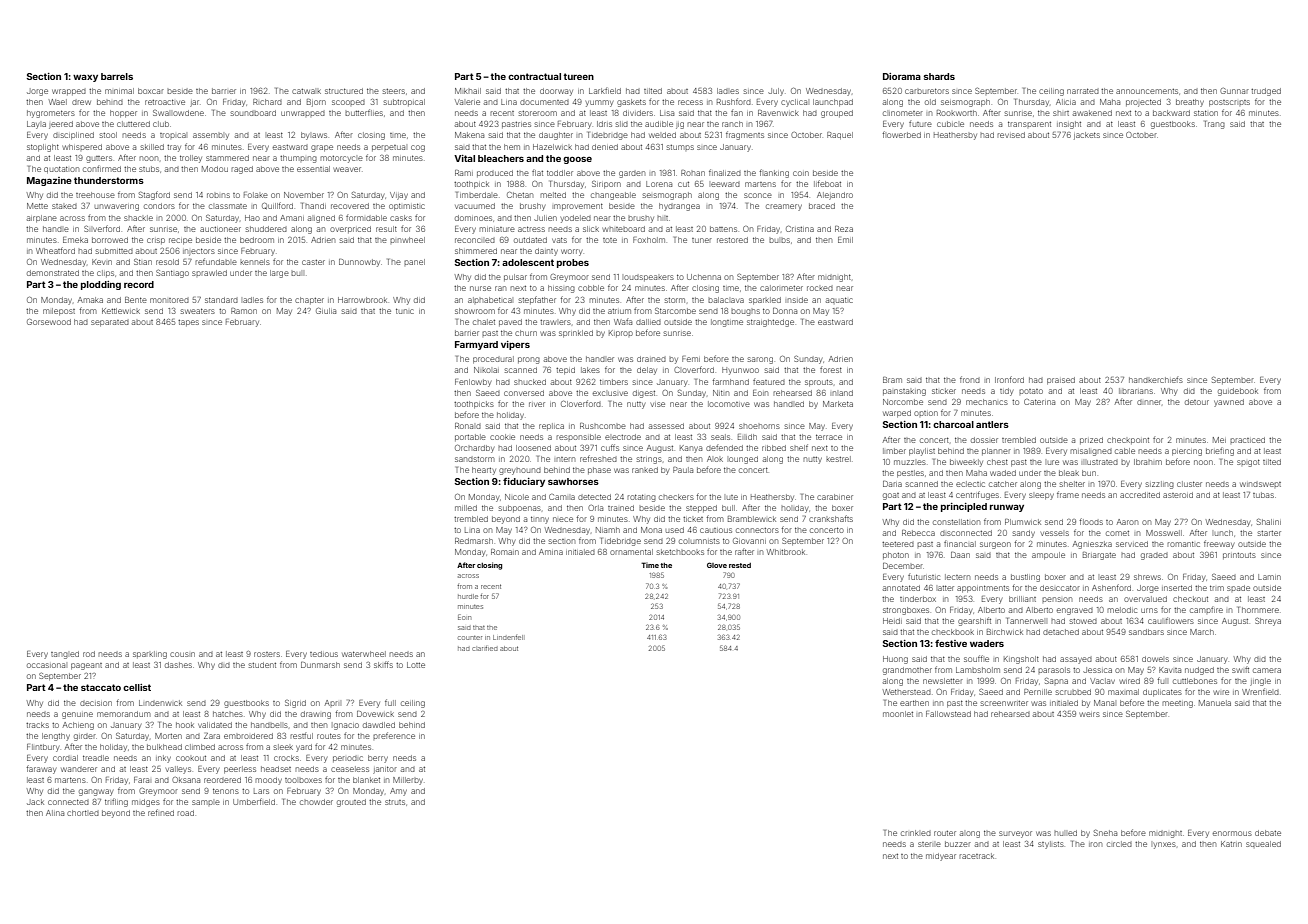 Image resolution: width=1308 pixels, height=924 pixels. Describe the element at coordinates (831, 518) in the screenshot. I see `crankshafts` at that location.
